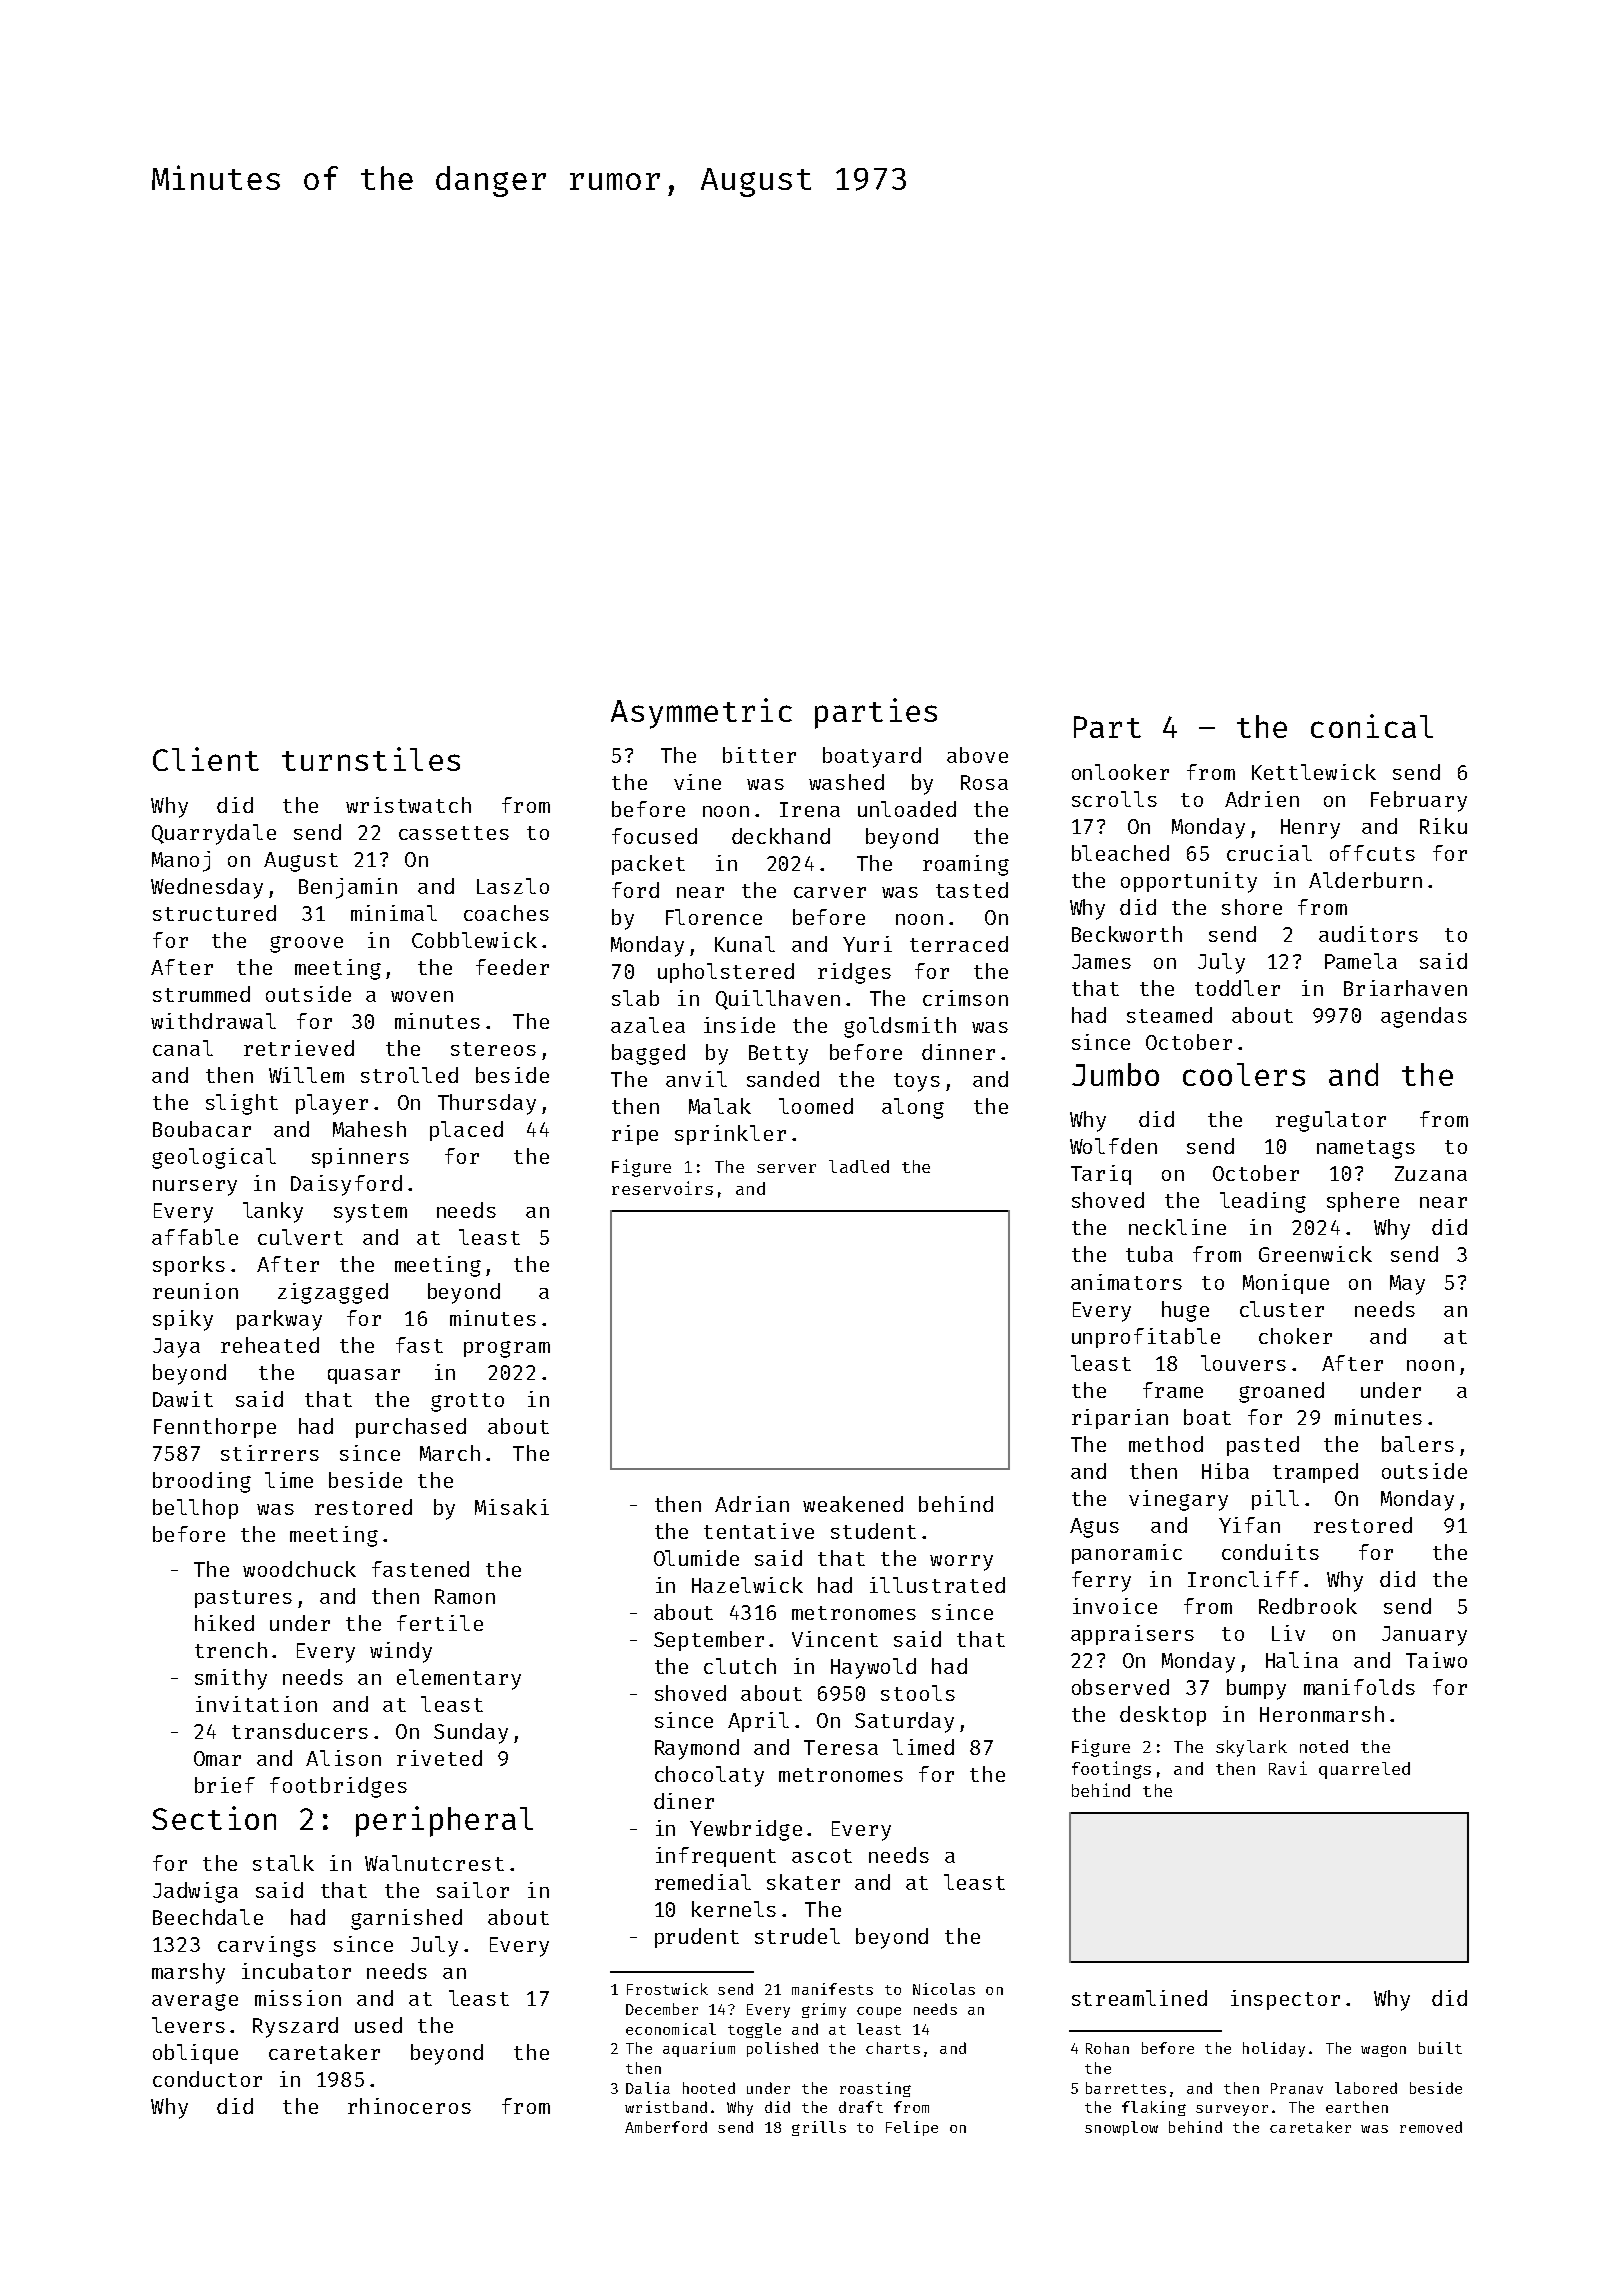 The height and width of the document is (2292, 1620). What do you see at coordinates (1418, 1444) in the document?
I see `balers` at bounding box center [1418, 1444].
